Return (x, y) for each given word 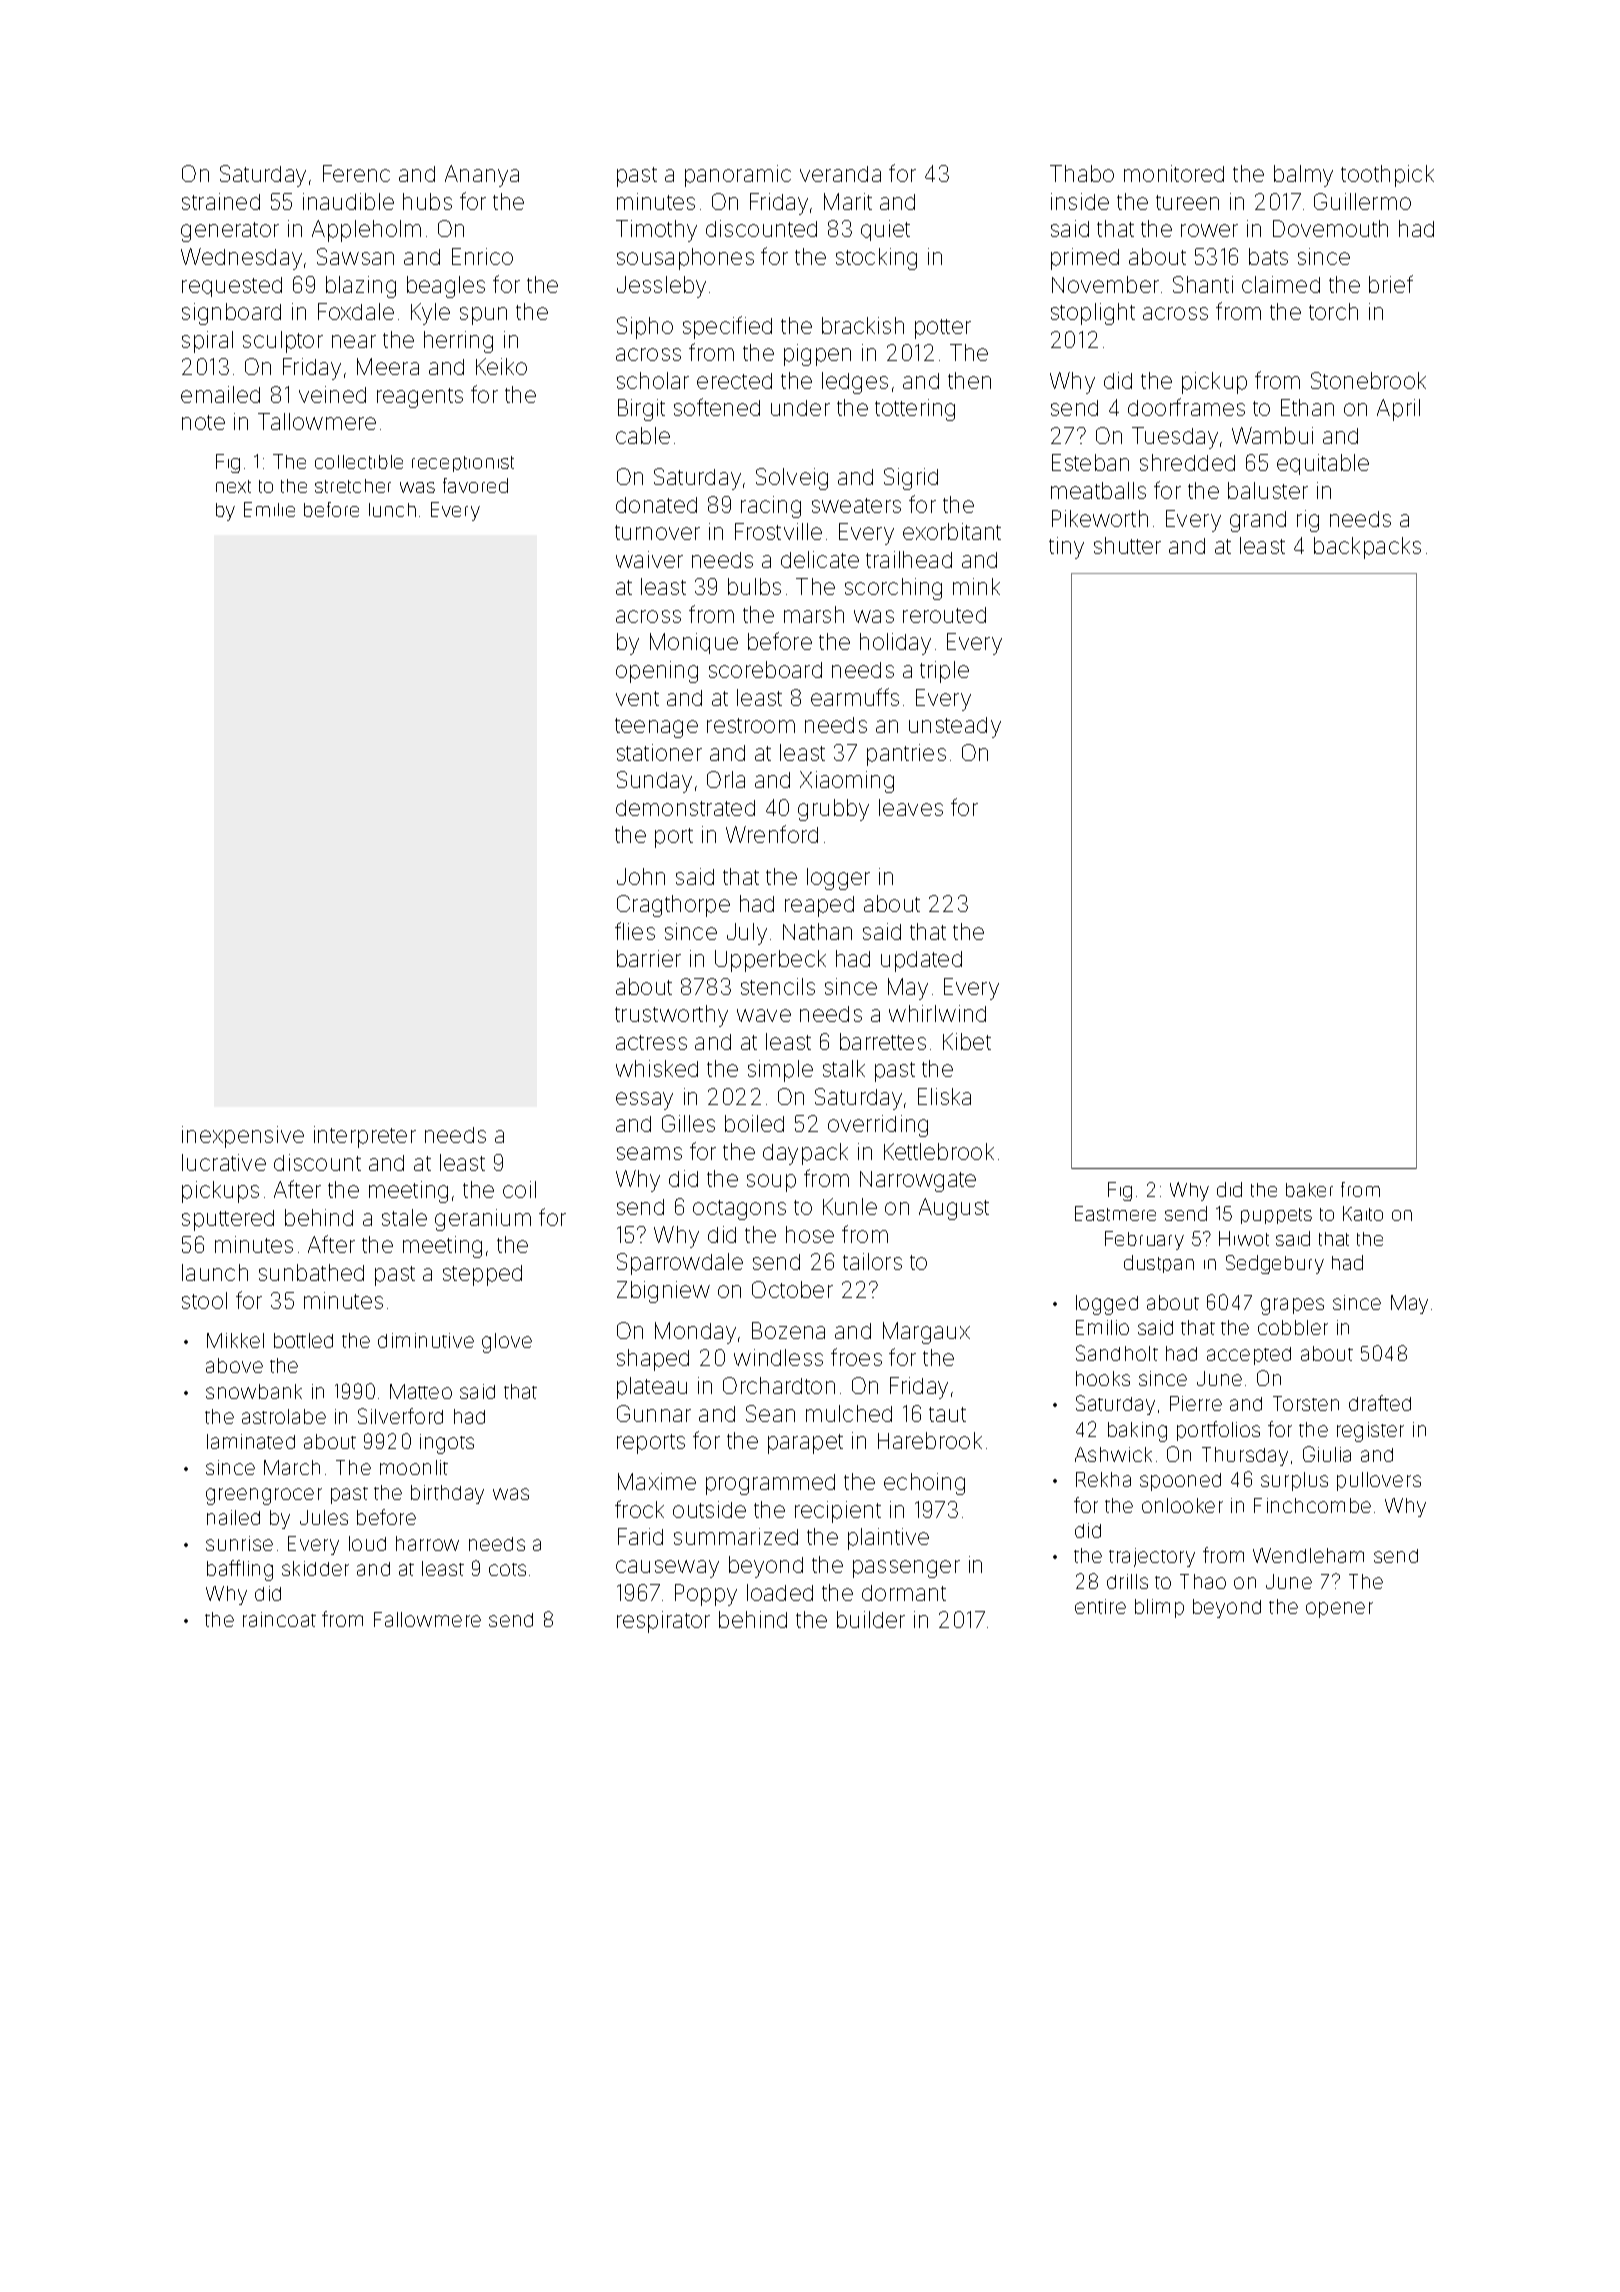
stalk (844, 1068)
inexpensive (243, 1137)
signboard (231, 314)
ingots (447, 1444)
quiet (885, 230)
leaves (911, 807)
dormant (904, 1593)
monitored (1174, 173)
